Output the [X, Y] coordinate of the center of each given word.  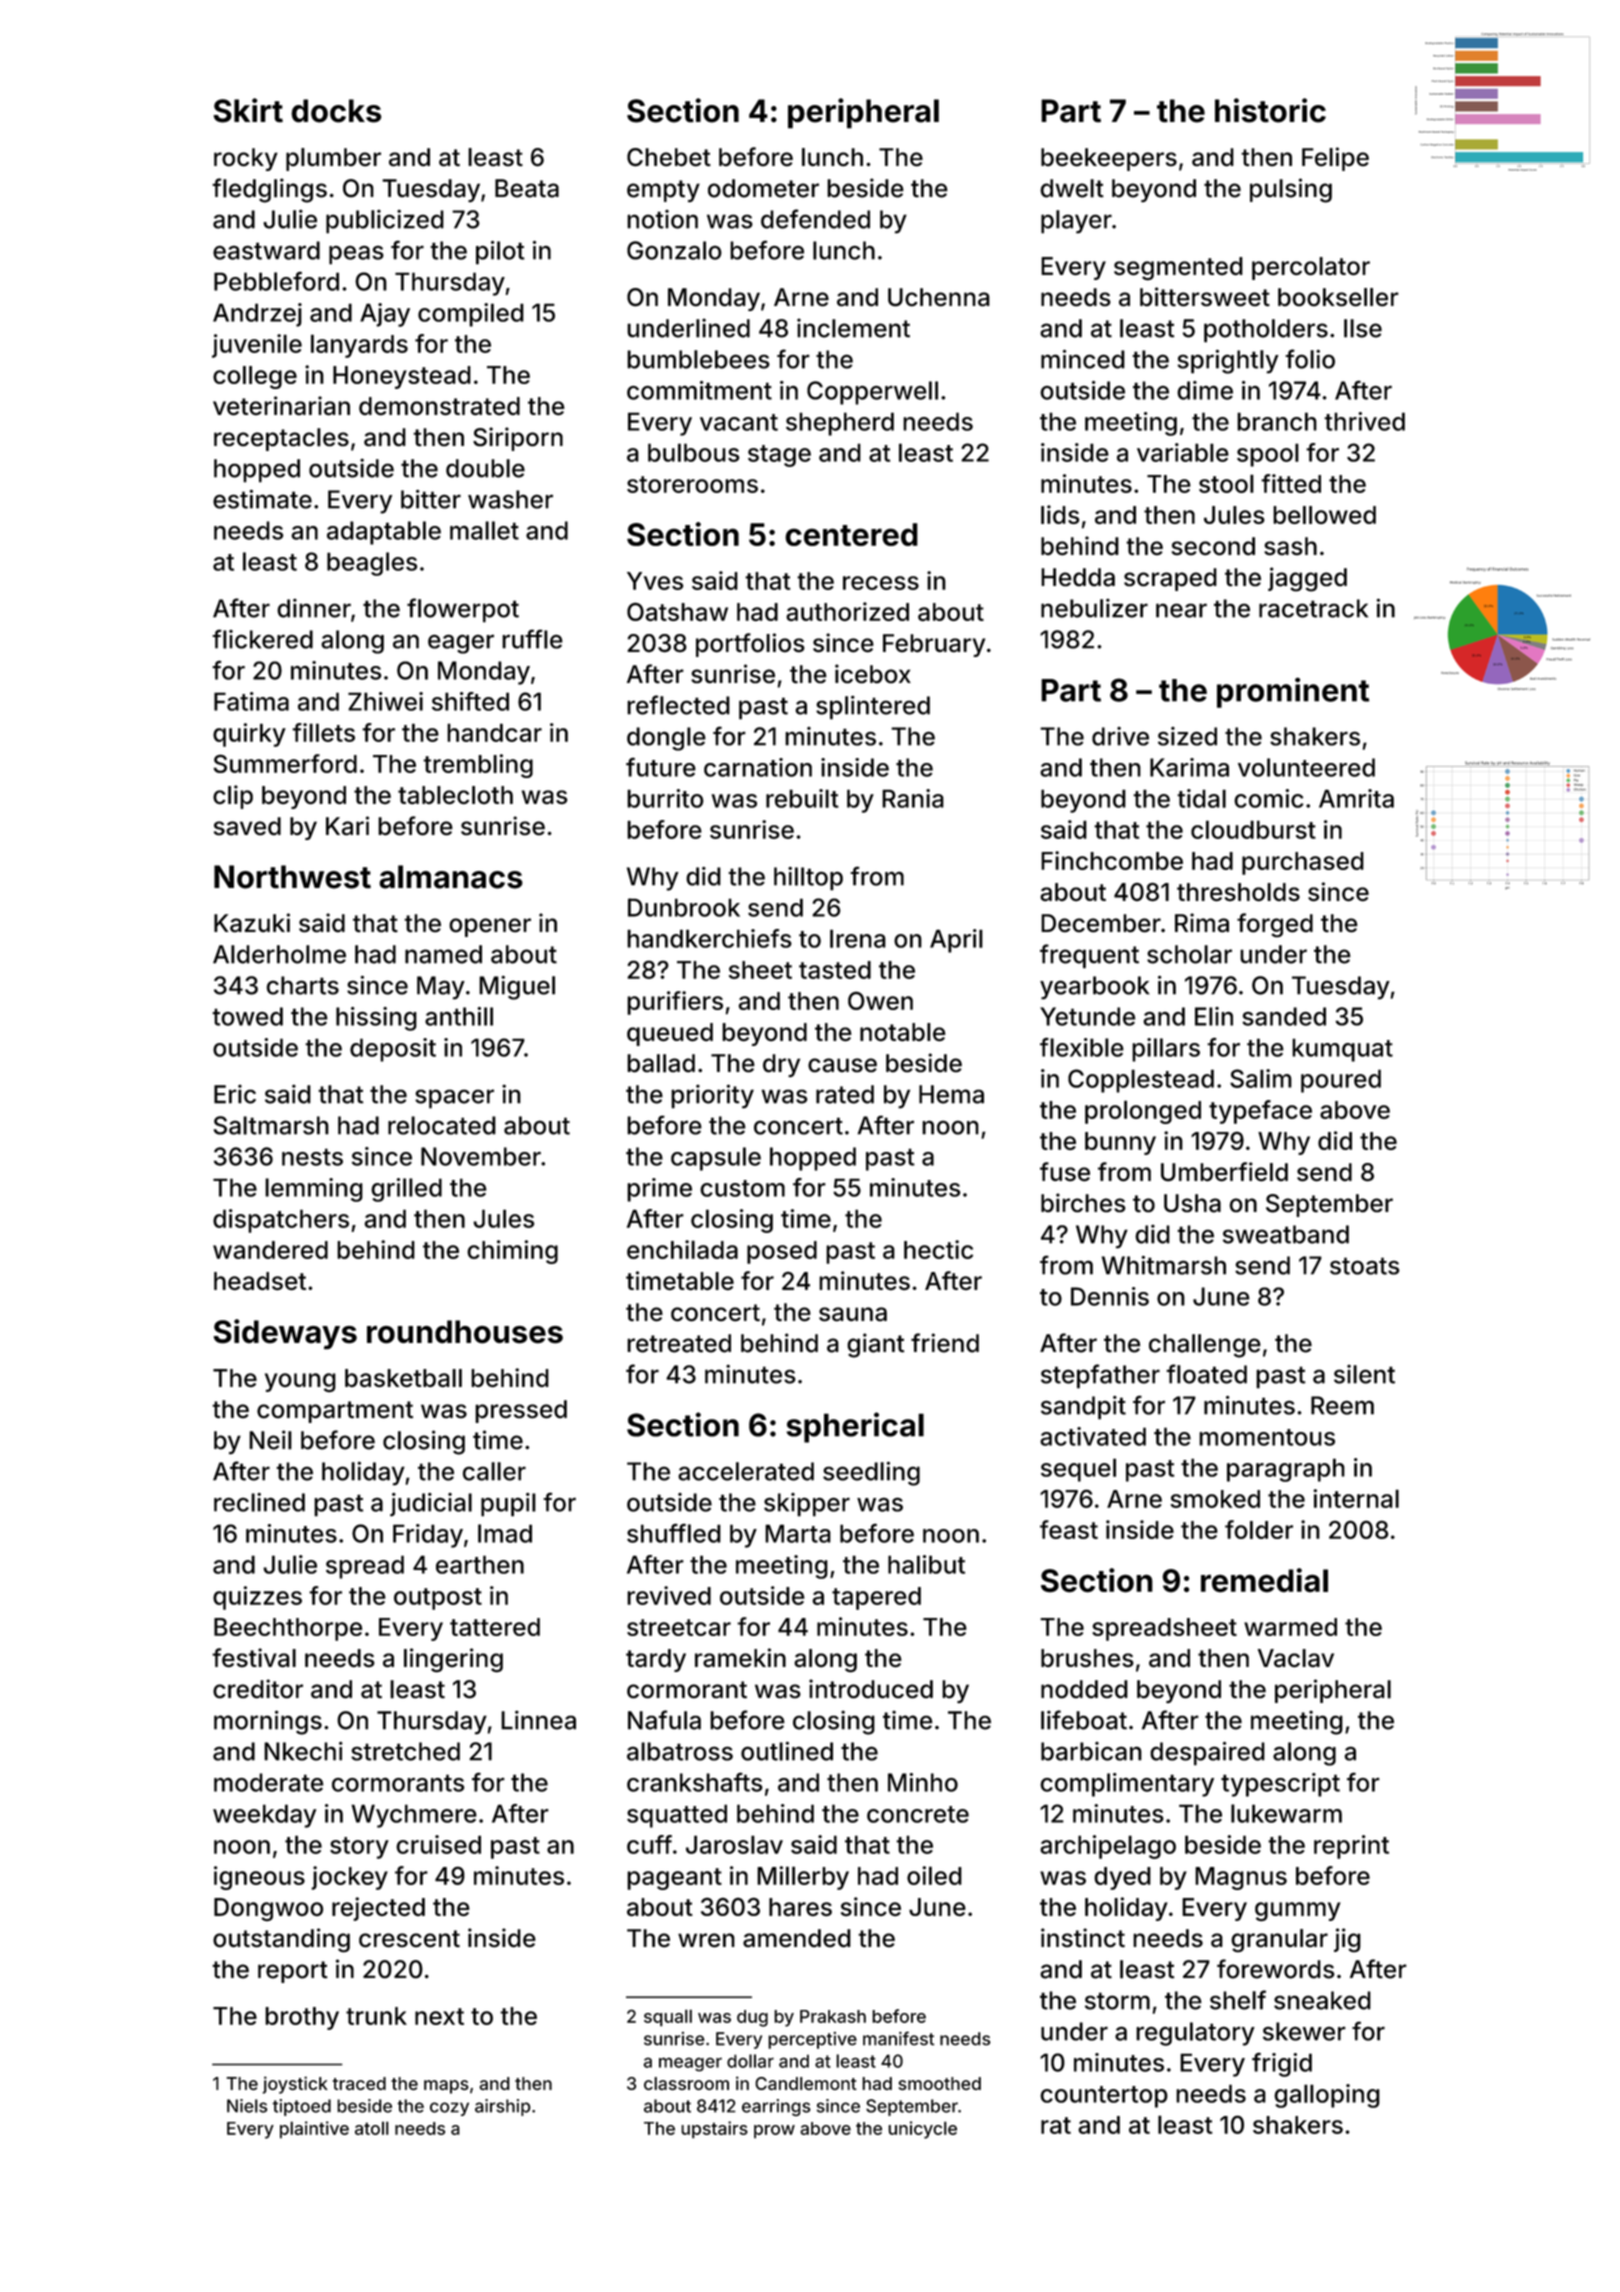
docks [336, 111]
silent [1364, 1374]
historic [1270, 110]
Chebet [669, 157]
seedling [871, 1473]
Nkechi [303, 1751]
